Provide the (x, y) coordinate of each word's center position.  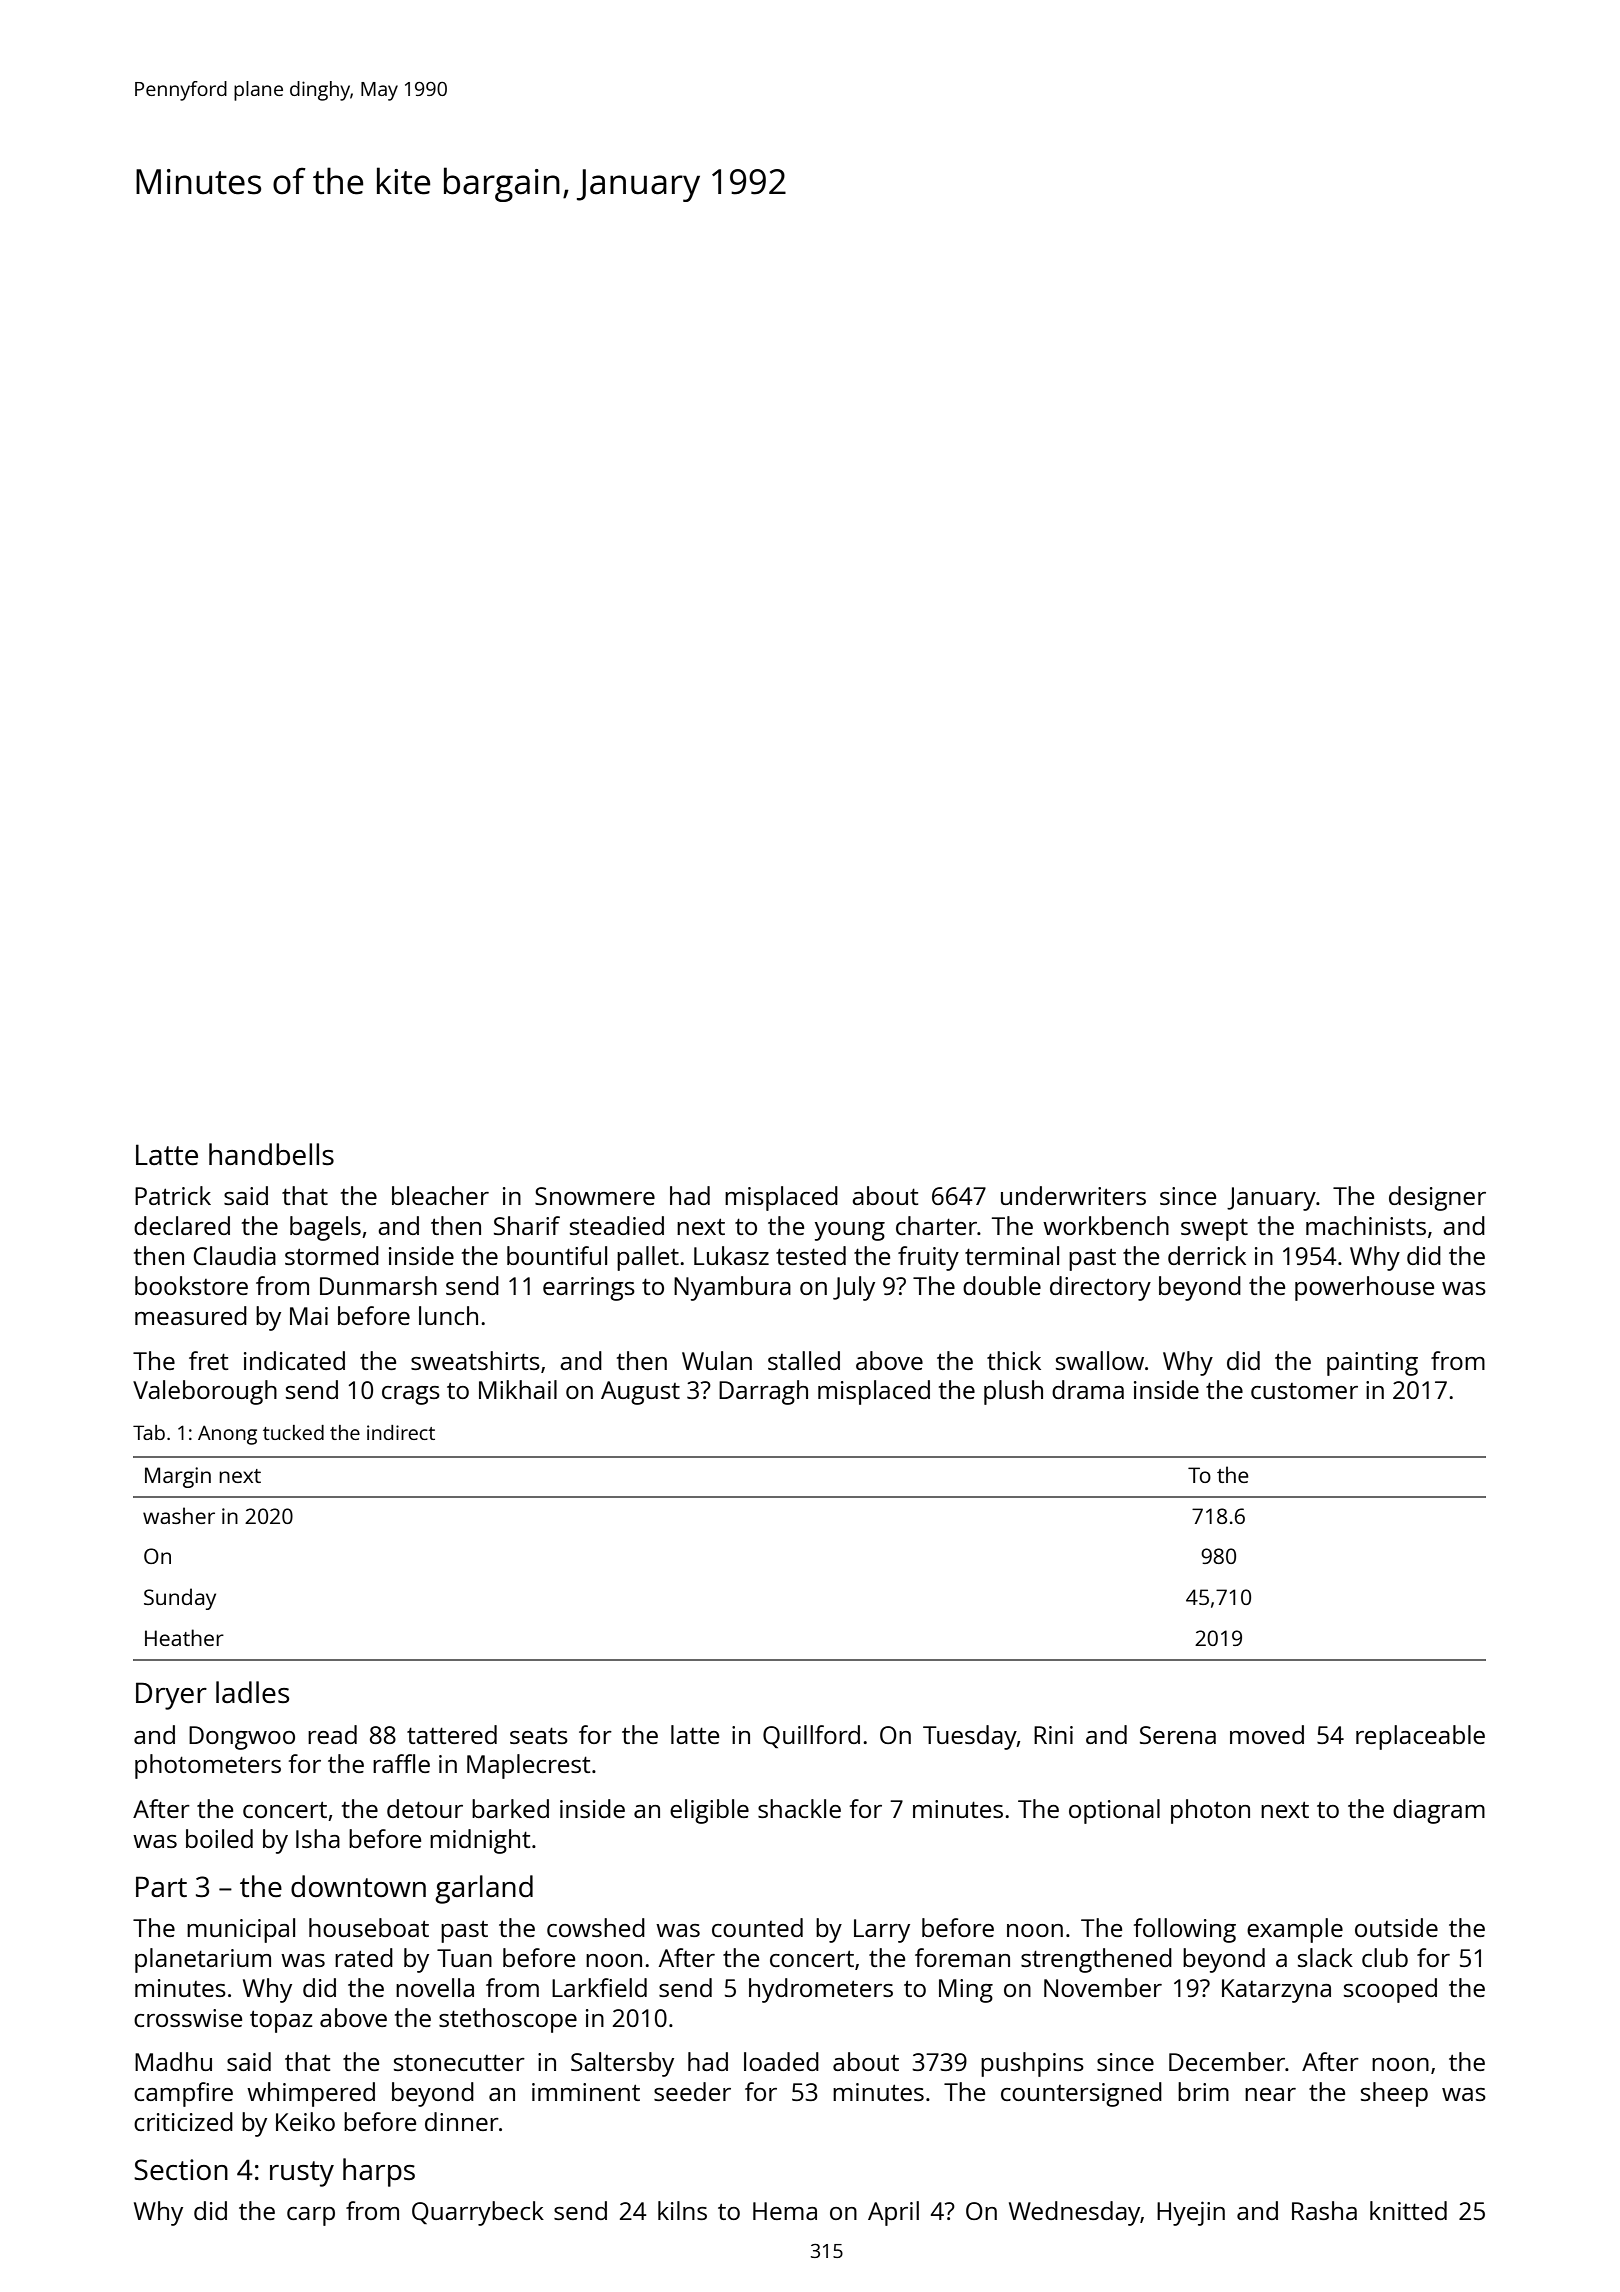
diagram (1439, 1811)
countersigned (1081, 2094)
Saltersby (622, 2064)
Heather (184, 1637)
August (640, 1393)
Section (181, 2169)
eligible (709, 1811)
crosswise (188, 2018)
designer (1437, 1198)
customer (1304, 1391)
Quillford (811, 1736)
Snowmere (595, 1196)
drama (1088, 1389)
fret (208, 1360)
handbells (271, 1154)
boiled (219, 1838)
